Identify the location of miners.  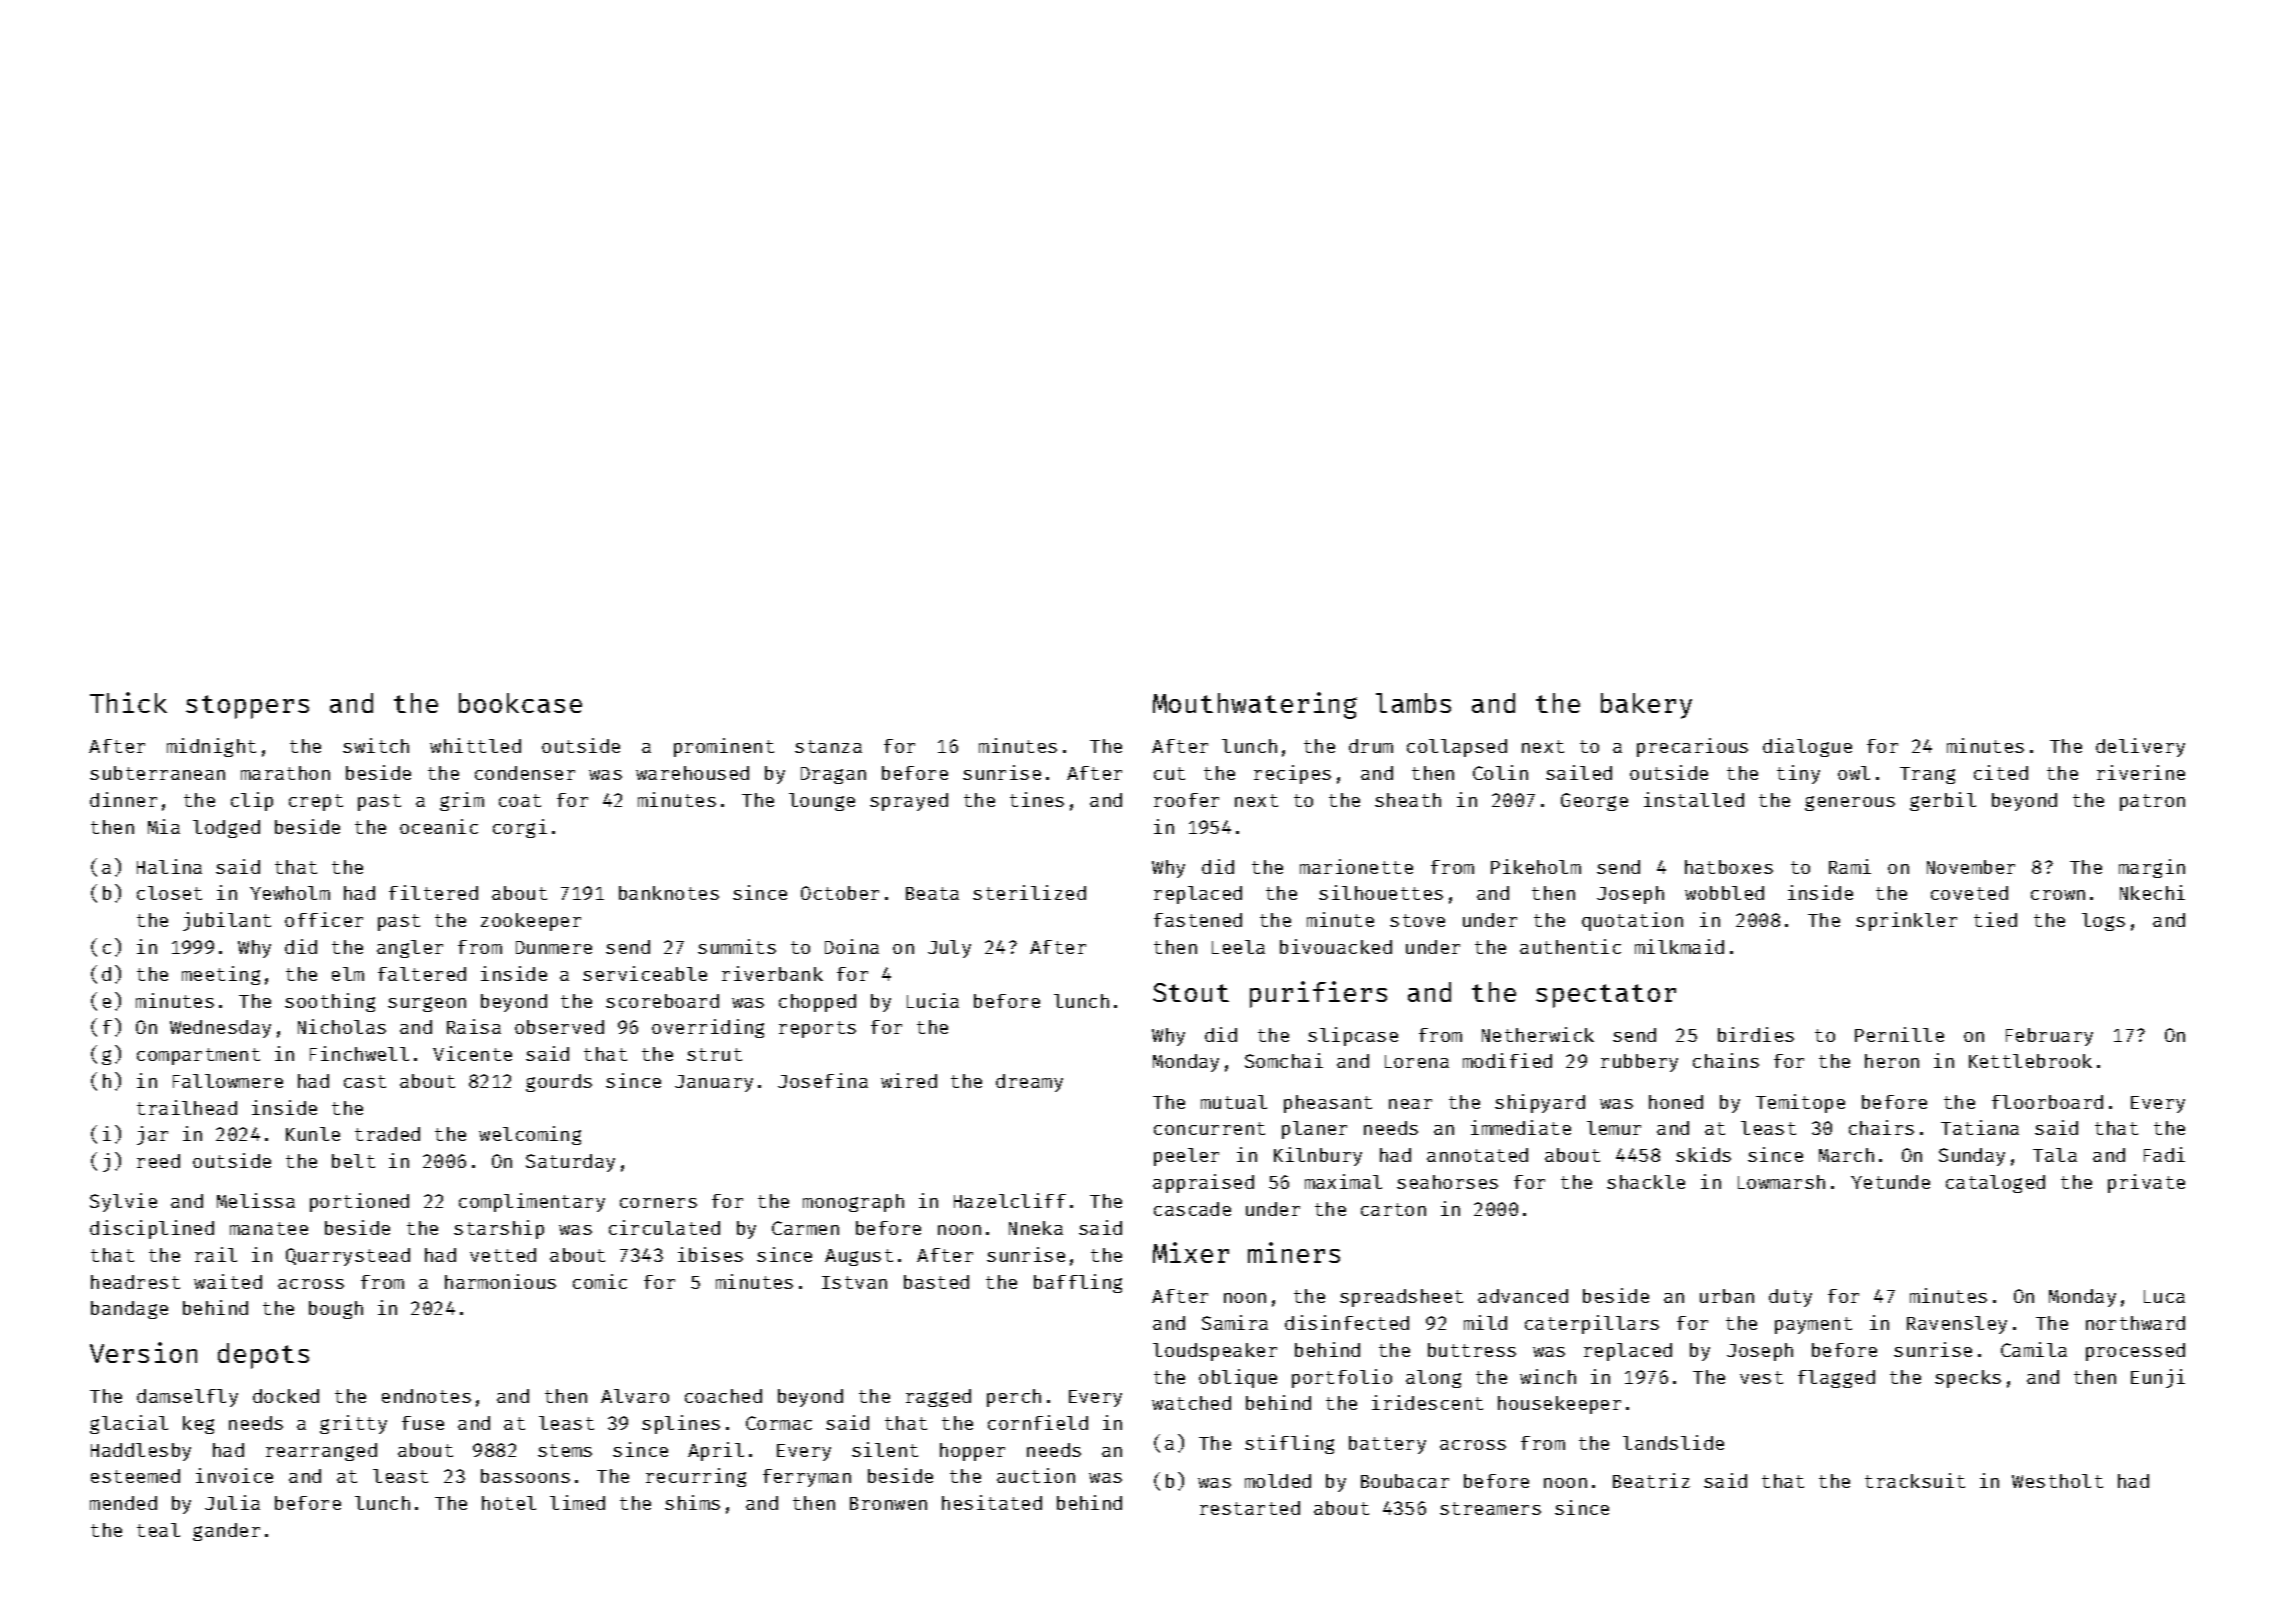
(1294, 1252).
